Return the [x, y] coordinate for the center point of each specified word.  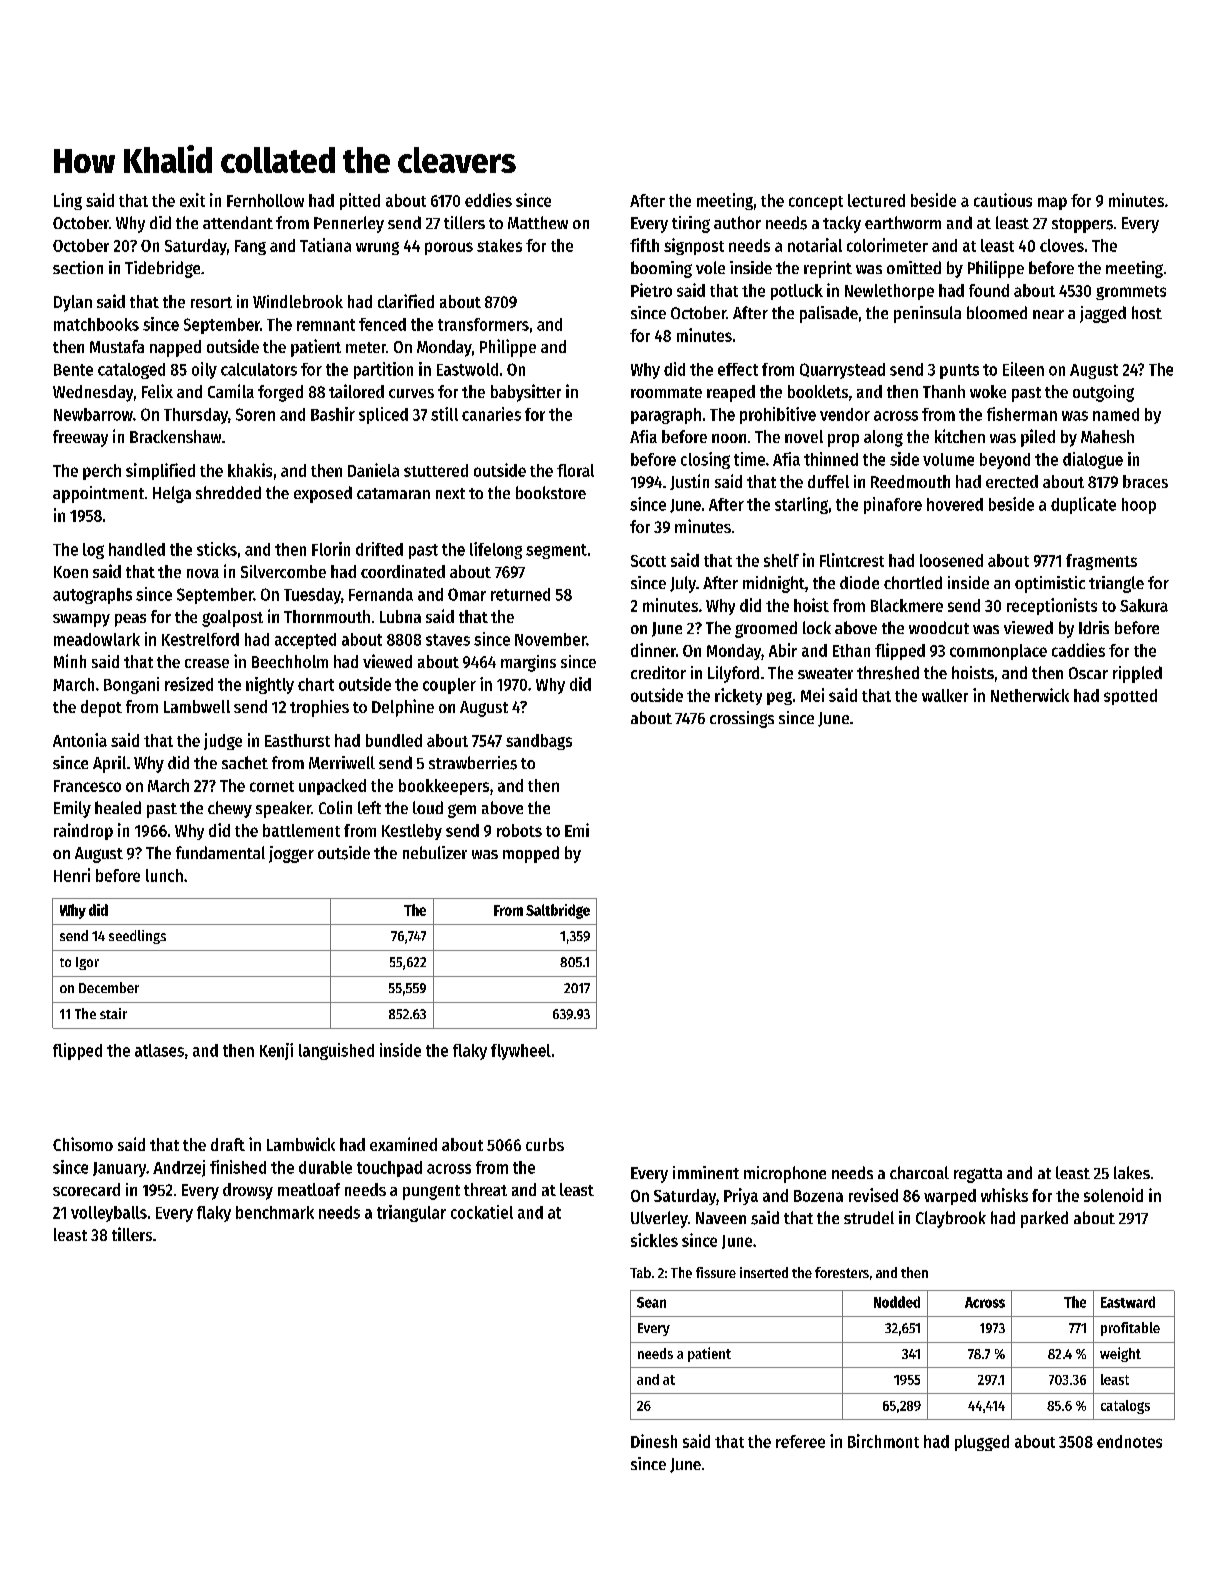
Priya [741, 1196]
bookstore [551, 492]
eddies [488, 200]
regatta [978, 1175]
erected [1012, 481]
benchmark [275, 1212]
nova [203, 573]
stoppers [1082, 225]
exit [192, 200]
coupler [449, 686]
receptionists [1052, 606]
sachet [245, 762]
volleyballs [109, 1214]
